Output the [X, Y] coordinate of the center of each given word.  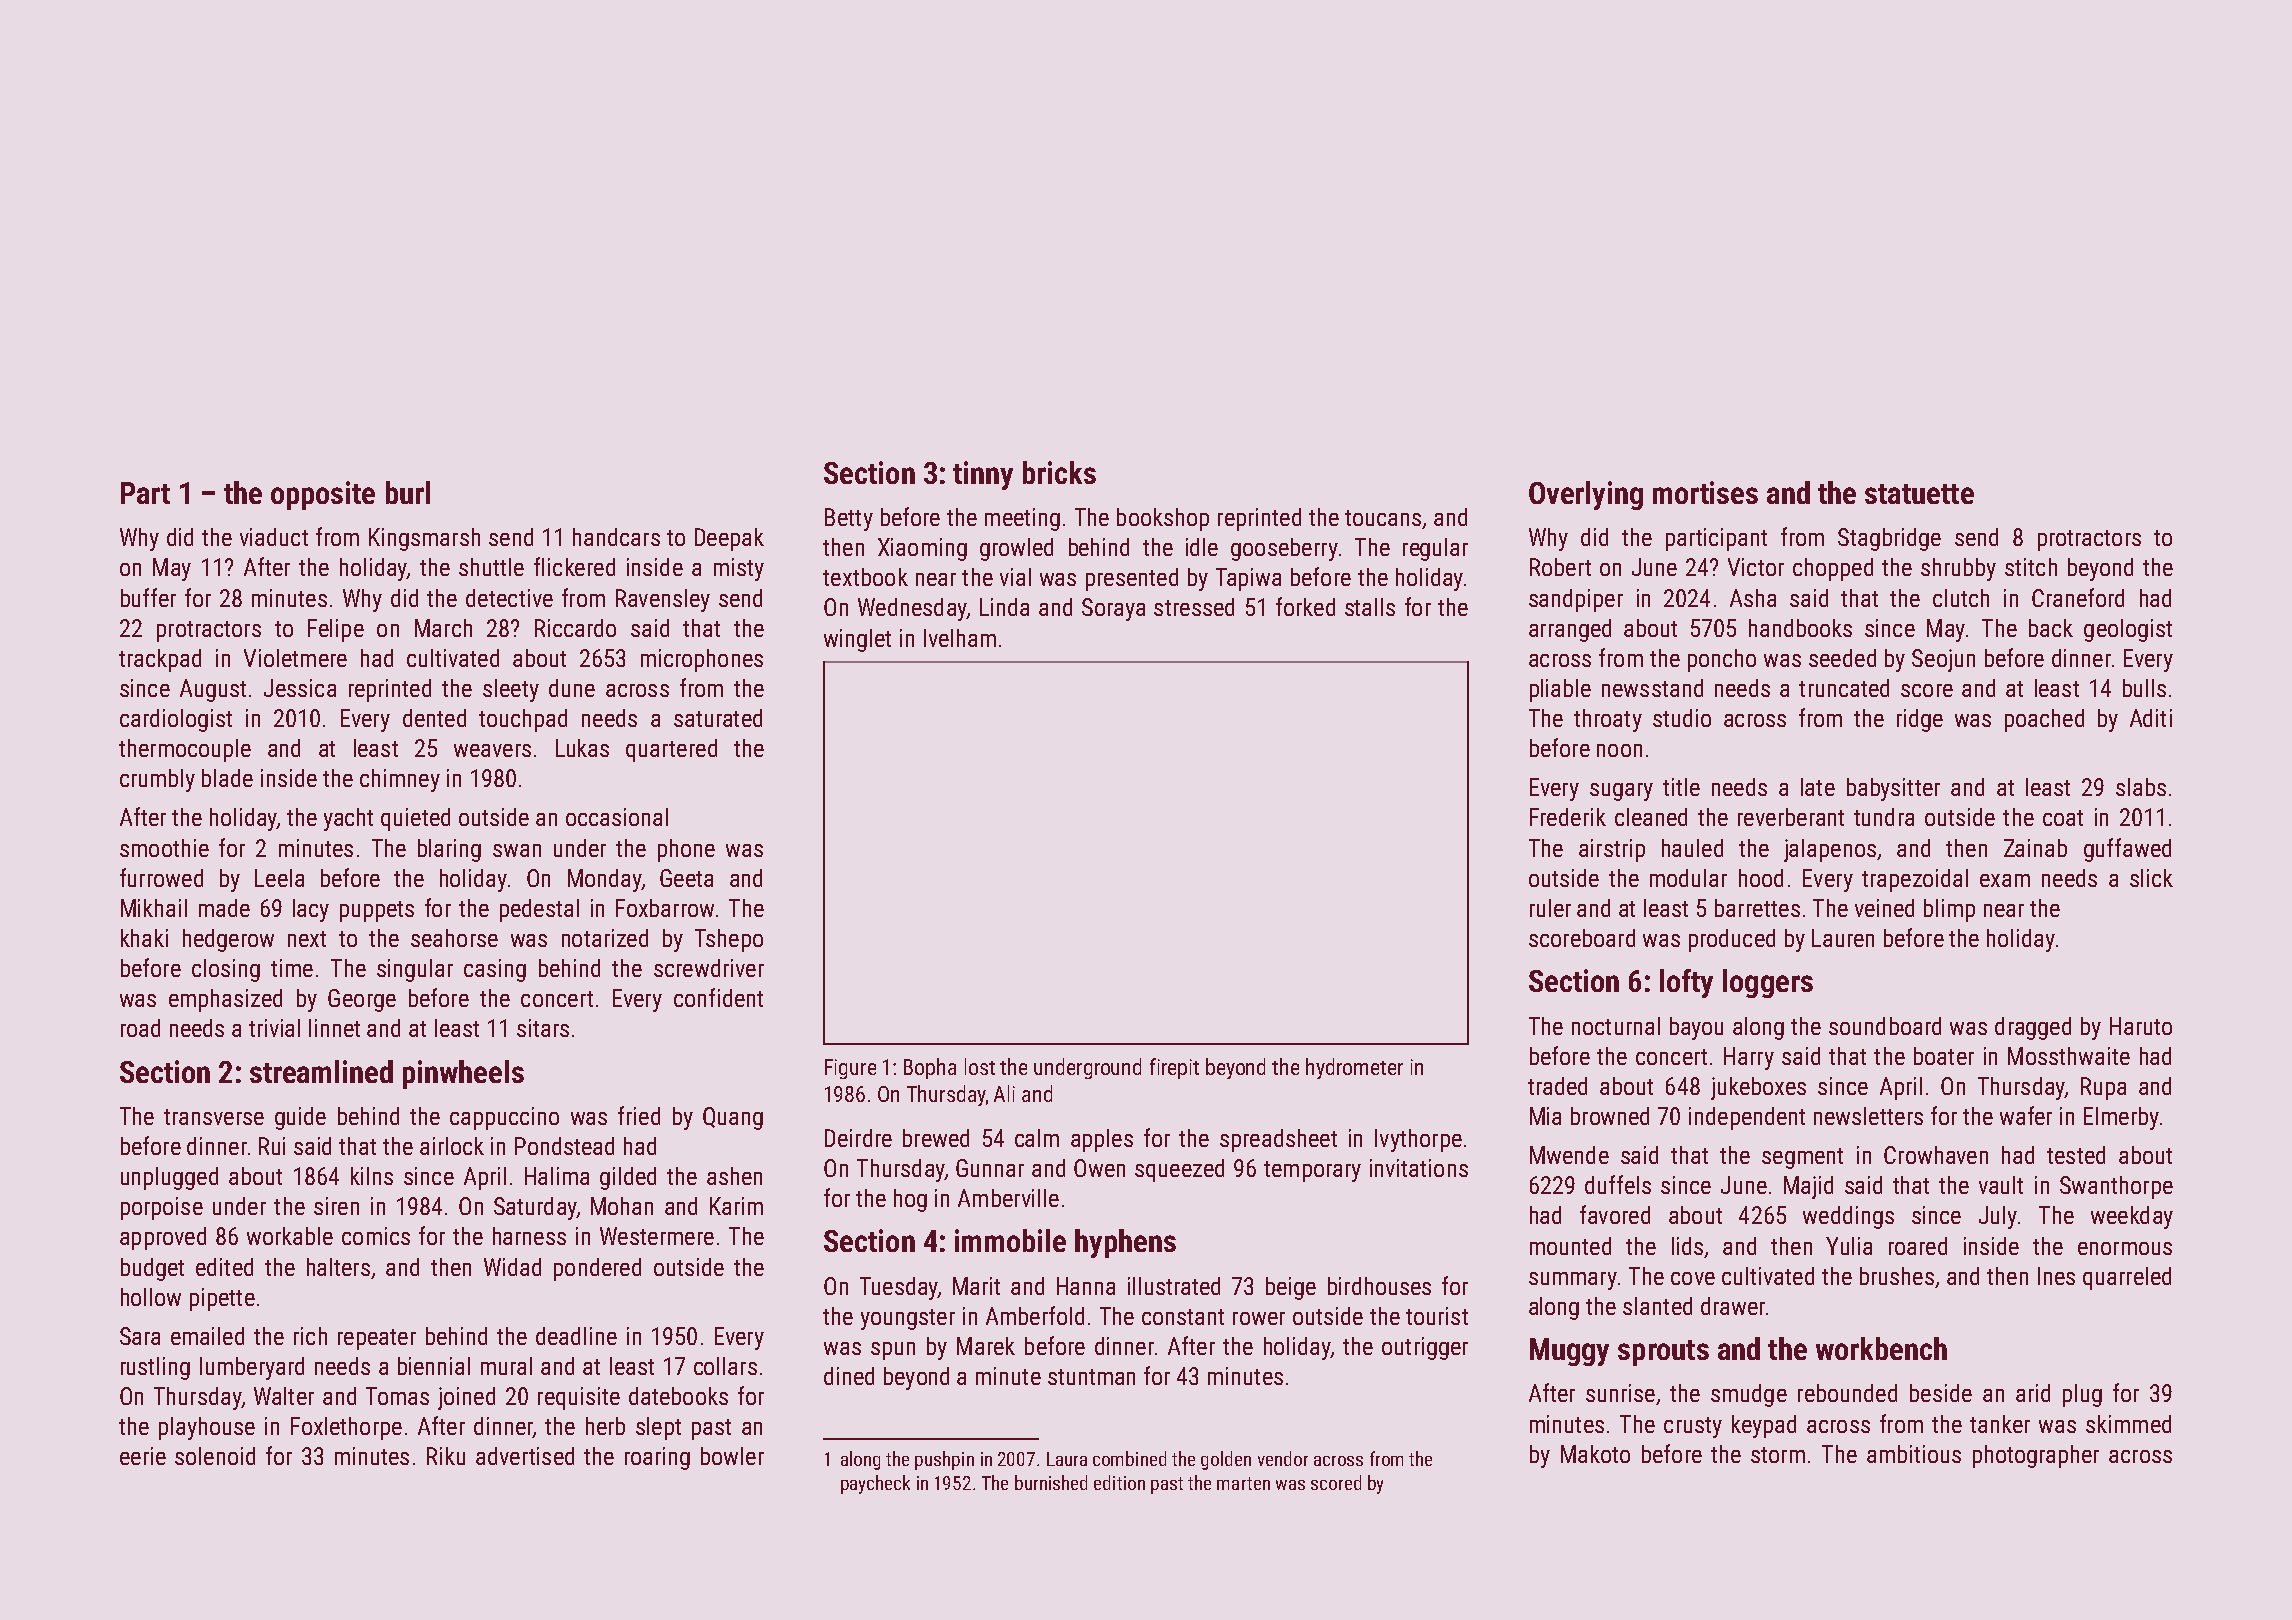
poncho [1722, 660]
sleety [511, 690]
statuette [1919, 494]
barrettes [1757, 908]
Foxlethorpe [346, 1428]
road [140, 1028]
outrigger [1425, 1348]
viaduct [274, 537]
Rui [272, 1146]
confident [718, 997]
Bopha [930, 1068]
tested [2076, 1155]
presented [1132, 579]
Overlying [1586, 495]
